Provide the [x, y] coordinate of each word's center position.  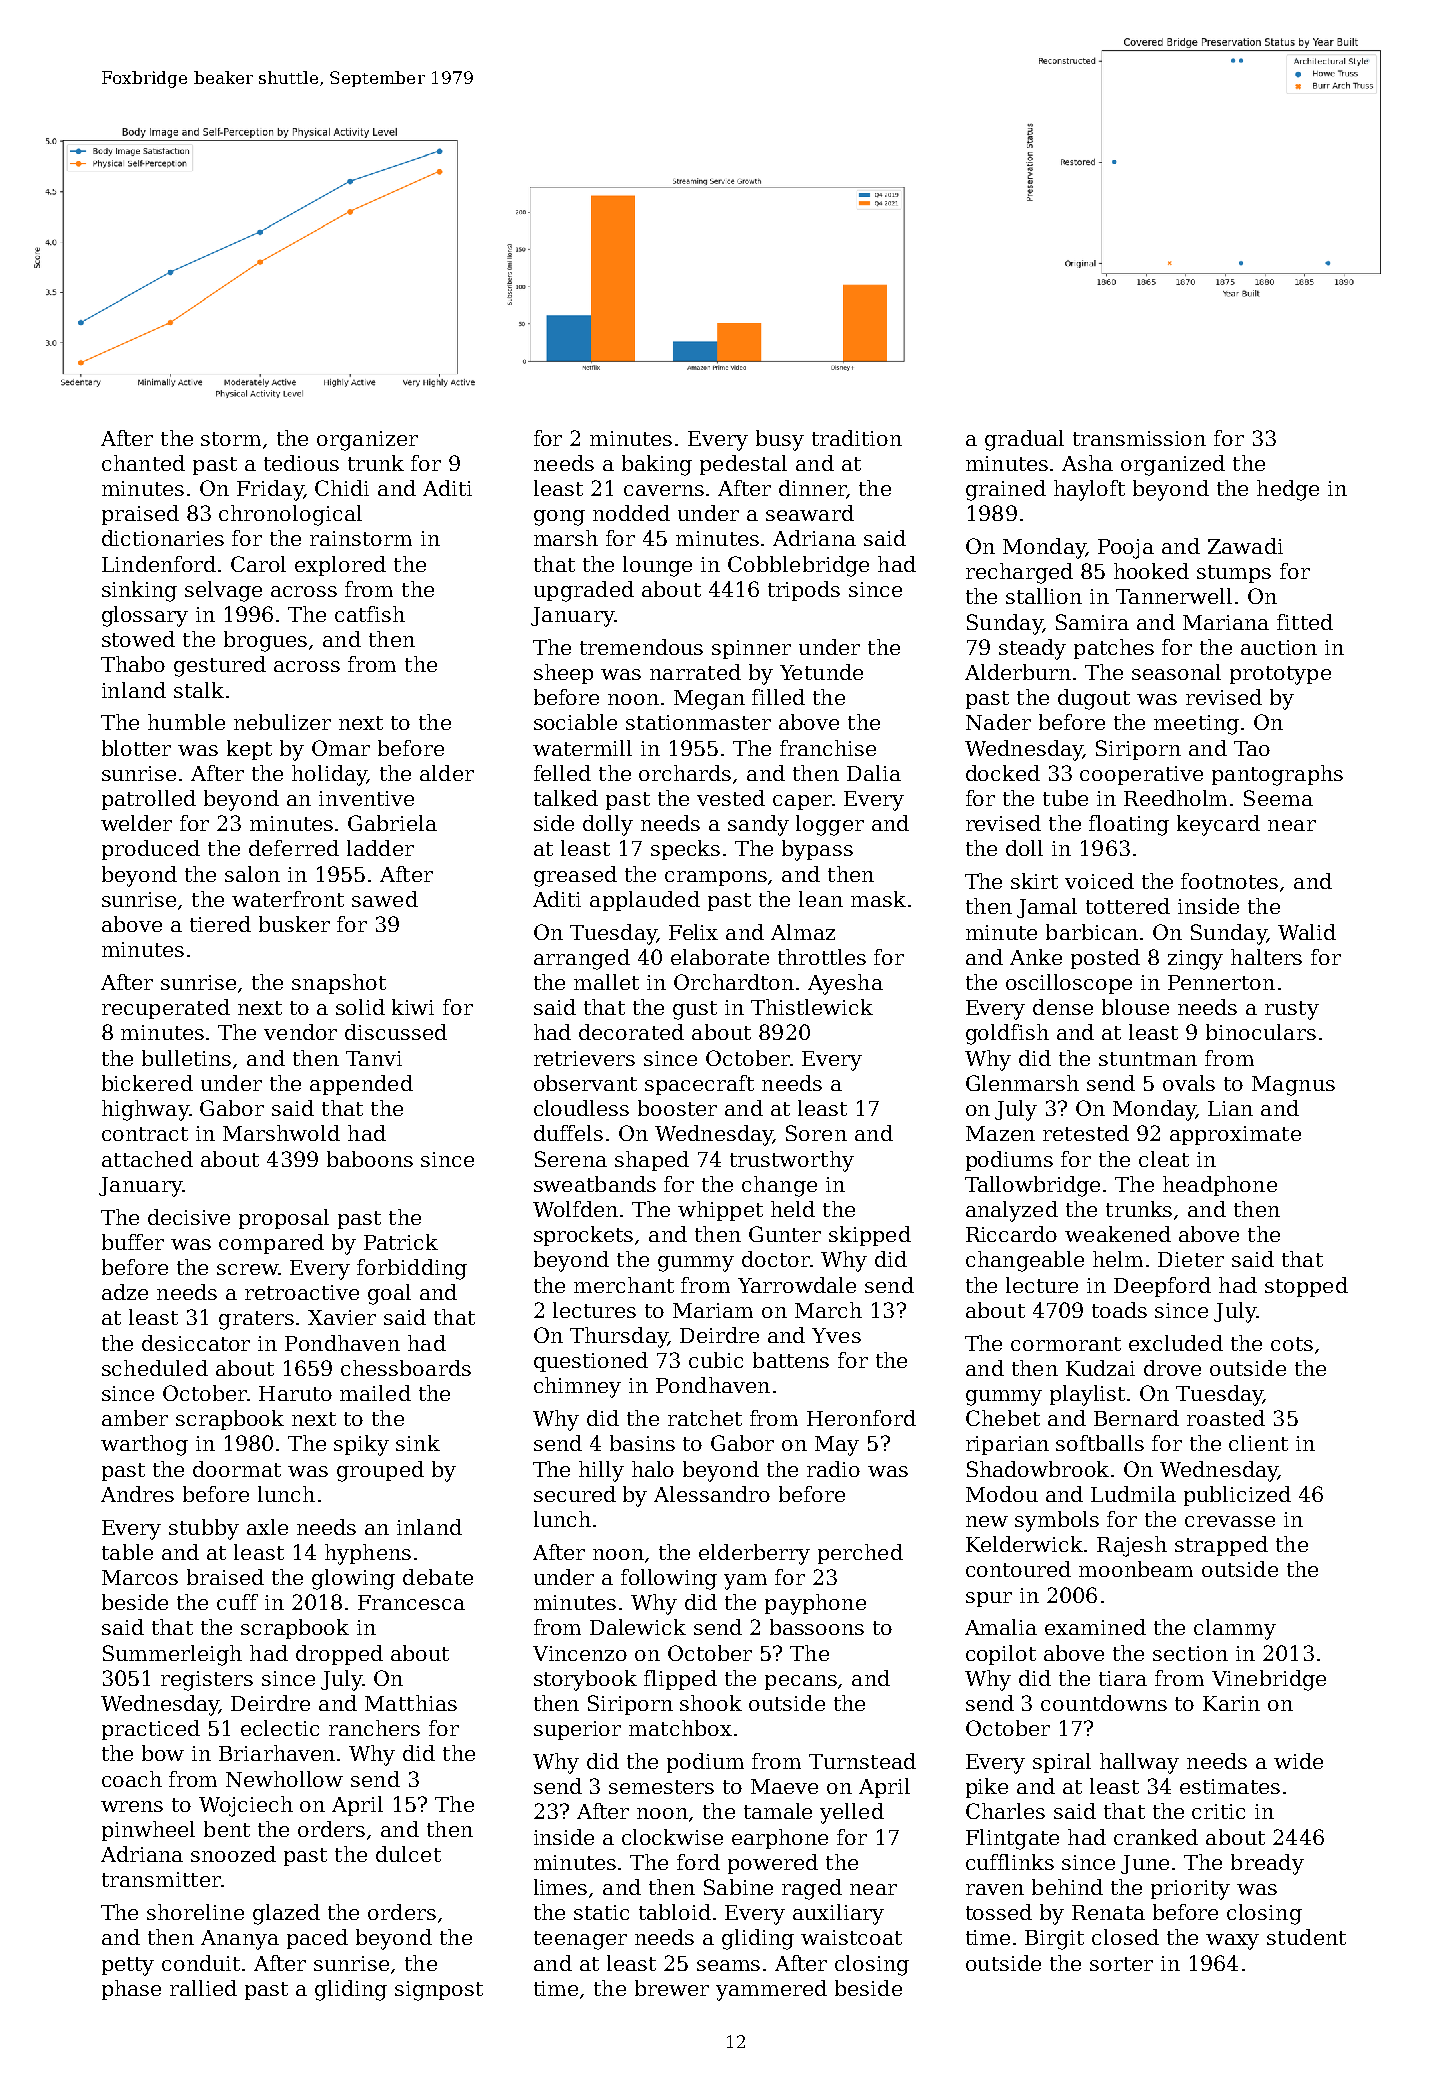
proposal [284, 1219]
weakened [1118, 1234]
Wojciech [246, 1806]
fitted [1305, 622]
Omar [341, 748]
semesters [661, 1787]
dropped [339, 1655]
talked [566, 798]
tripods [804, 591]
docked [1003, 773]
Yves [836, 1335]
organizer [367, 441]
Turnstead [862, 1761]
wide [1298, 1761]
